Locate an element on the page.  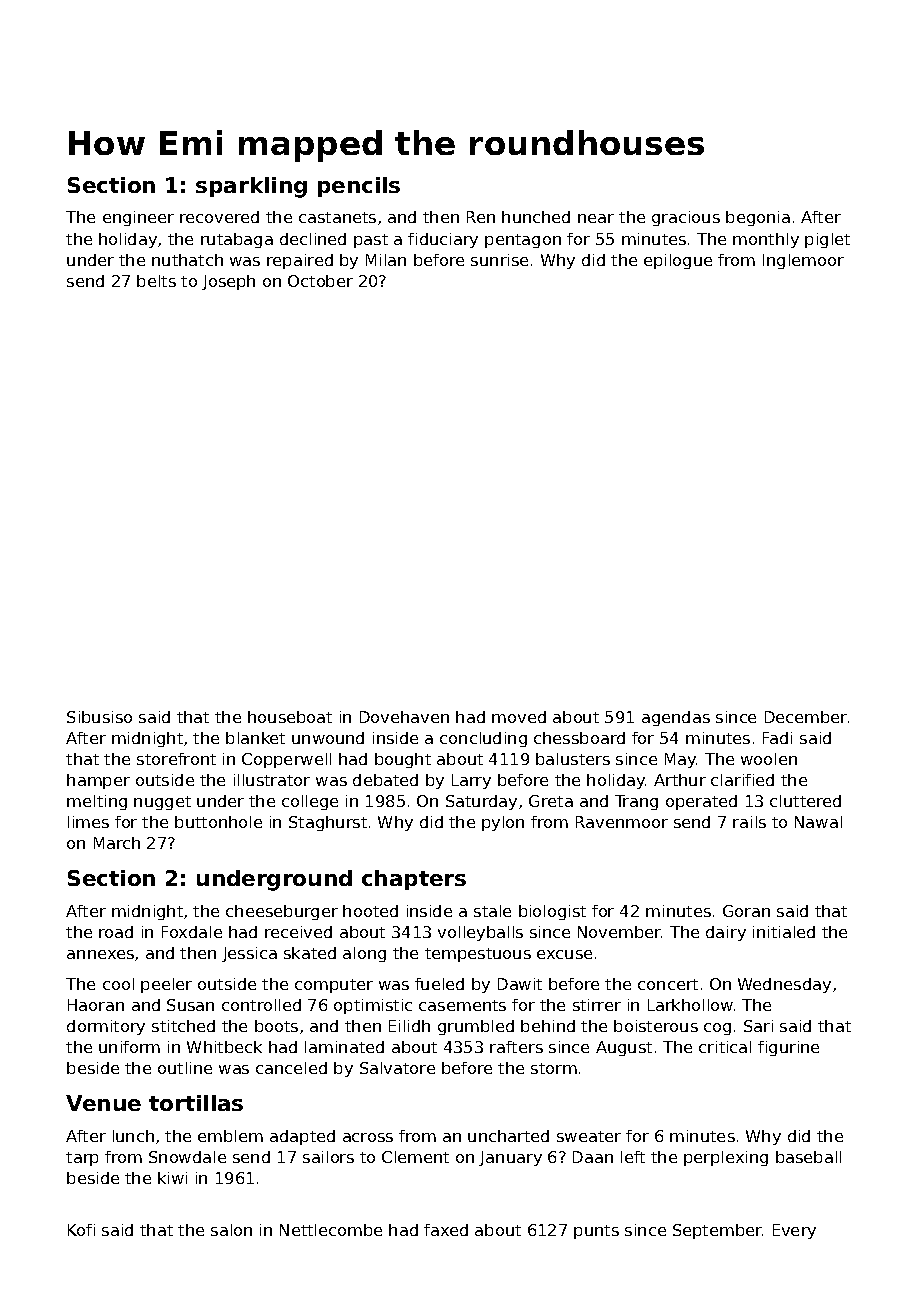
belts is located at coordinates (156, 281).
